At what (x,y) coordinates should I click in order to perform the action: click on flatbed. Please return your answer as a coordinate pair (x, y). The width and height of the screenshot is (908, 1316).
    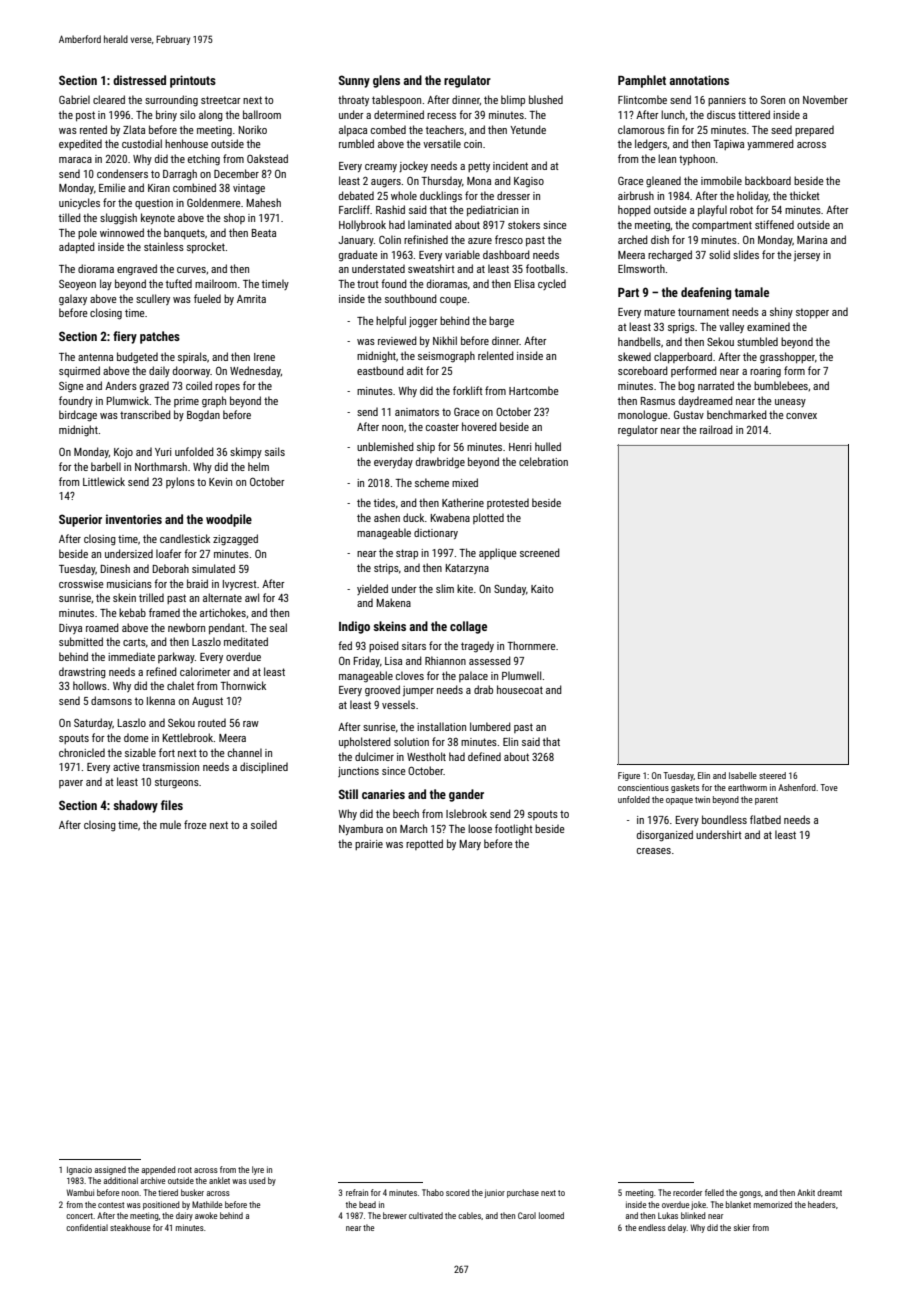
    Looking at the image, I should click on (765, 819).
